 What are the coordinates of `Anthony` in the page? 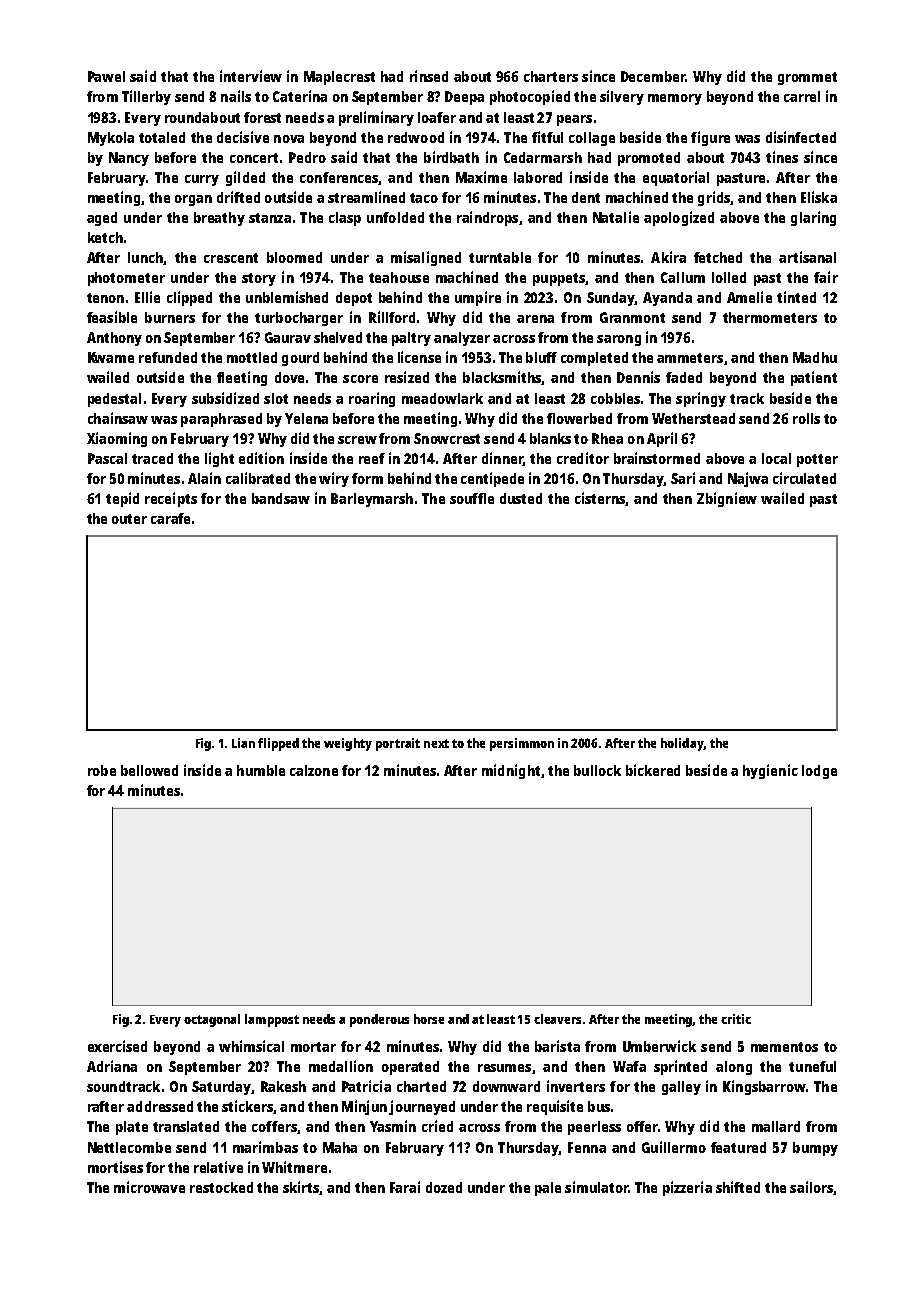 It's located at (114, 339).
